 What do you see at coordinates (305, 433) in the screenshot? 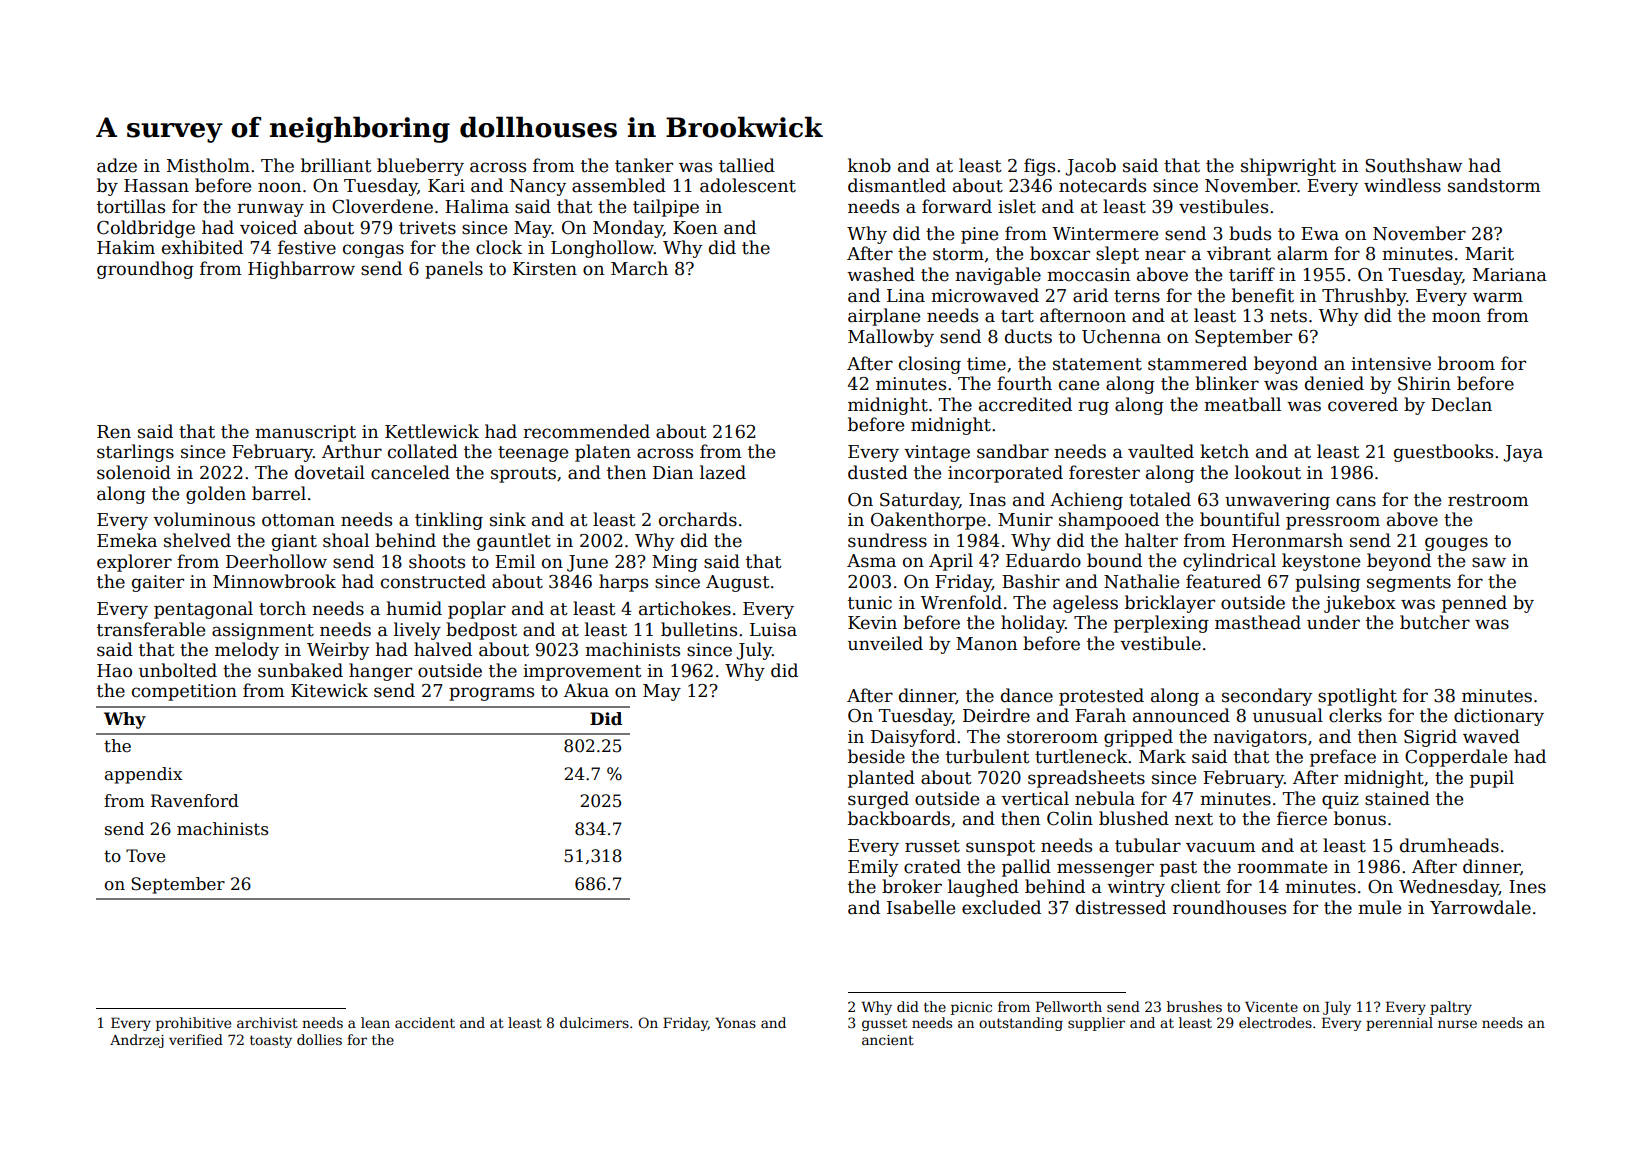
I see `manuscript` at bounding box center [305, 433].
